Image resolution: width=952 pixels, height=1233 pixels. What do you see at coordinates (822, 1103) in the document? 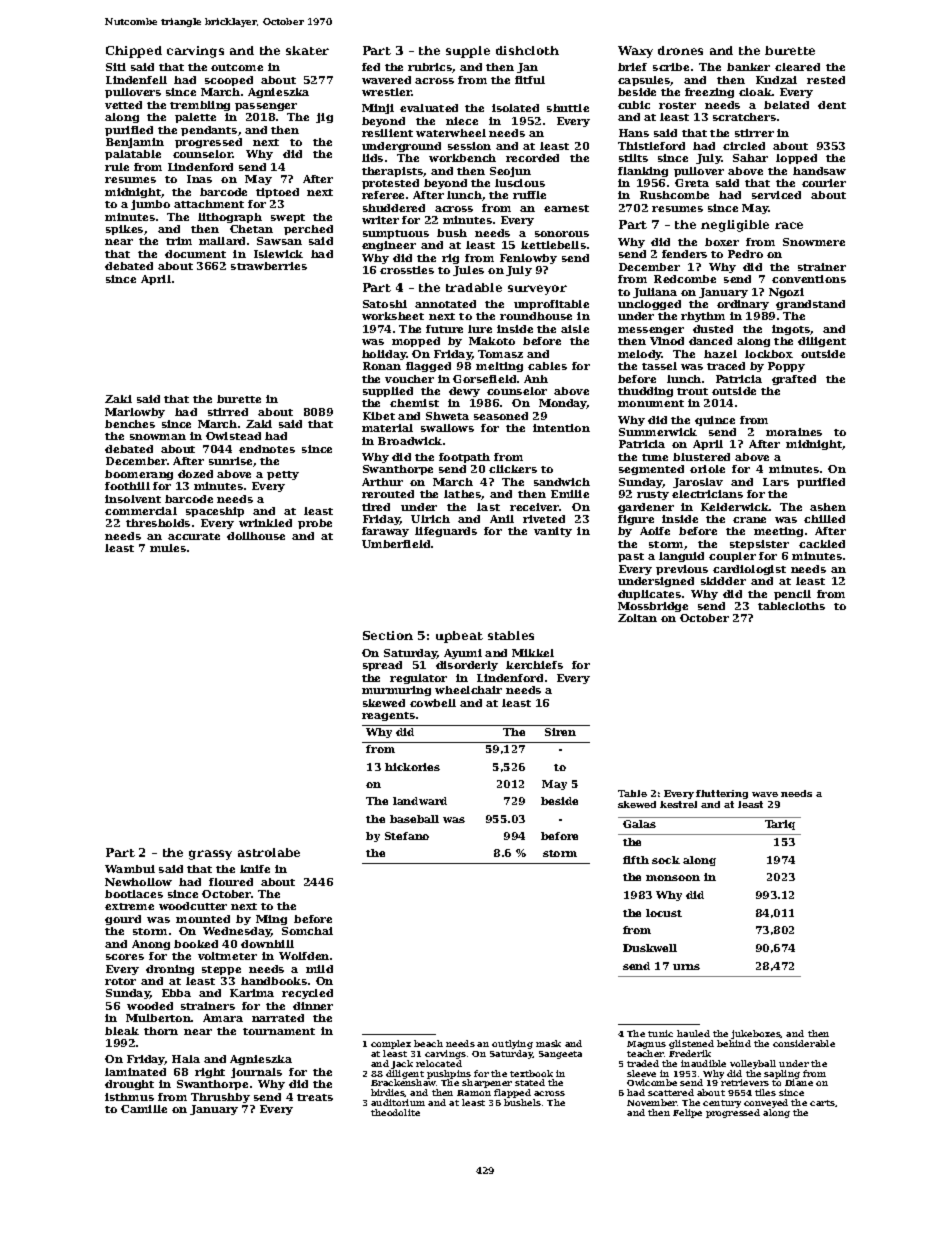
I see `carts` at bounding box center [822, 1103].
